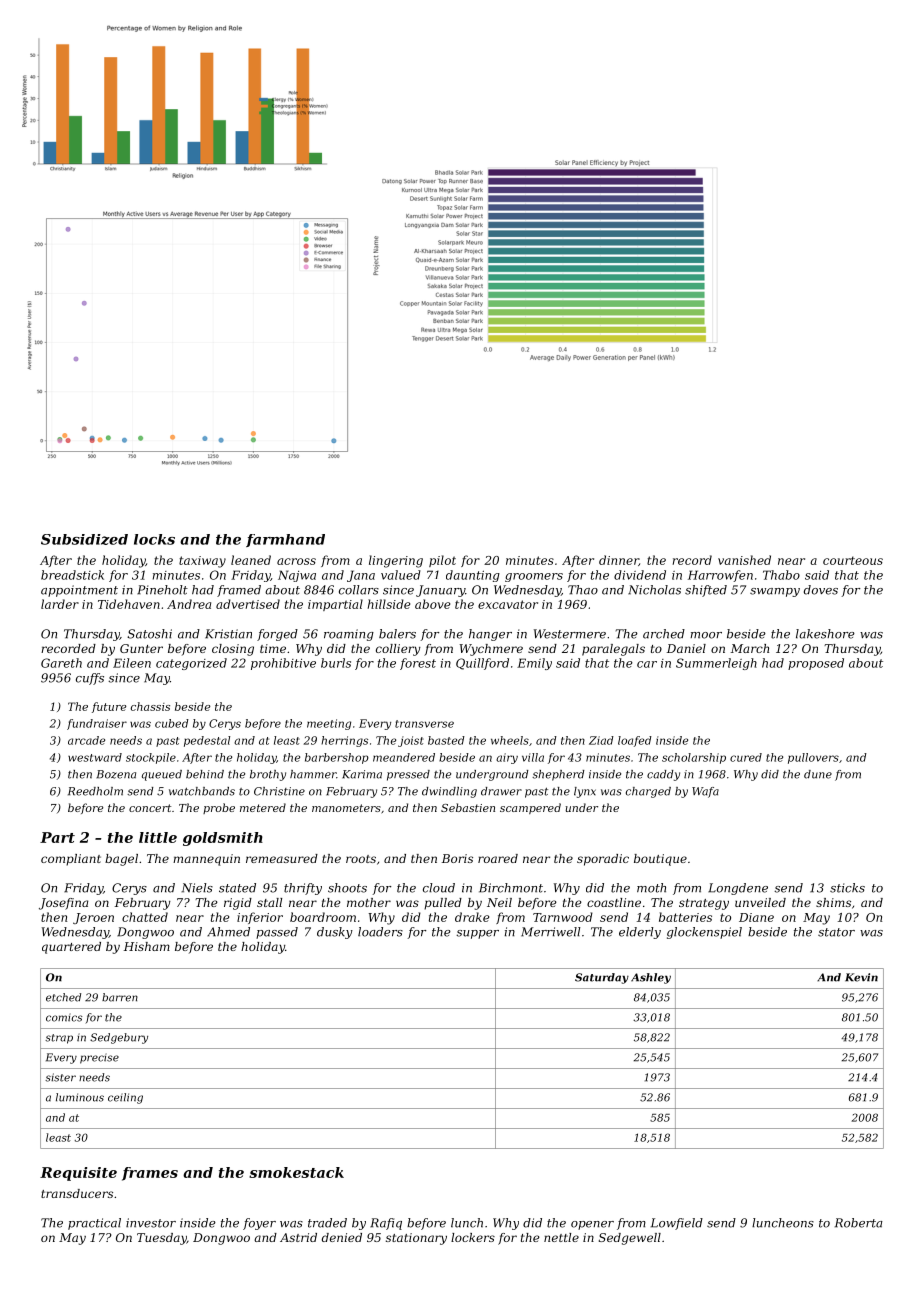 Image resolution: width=924 pixels, height=1308 pixels. I want to click on ceiling, so click(125, 1098).
